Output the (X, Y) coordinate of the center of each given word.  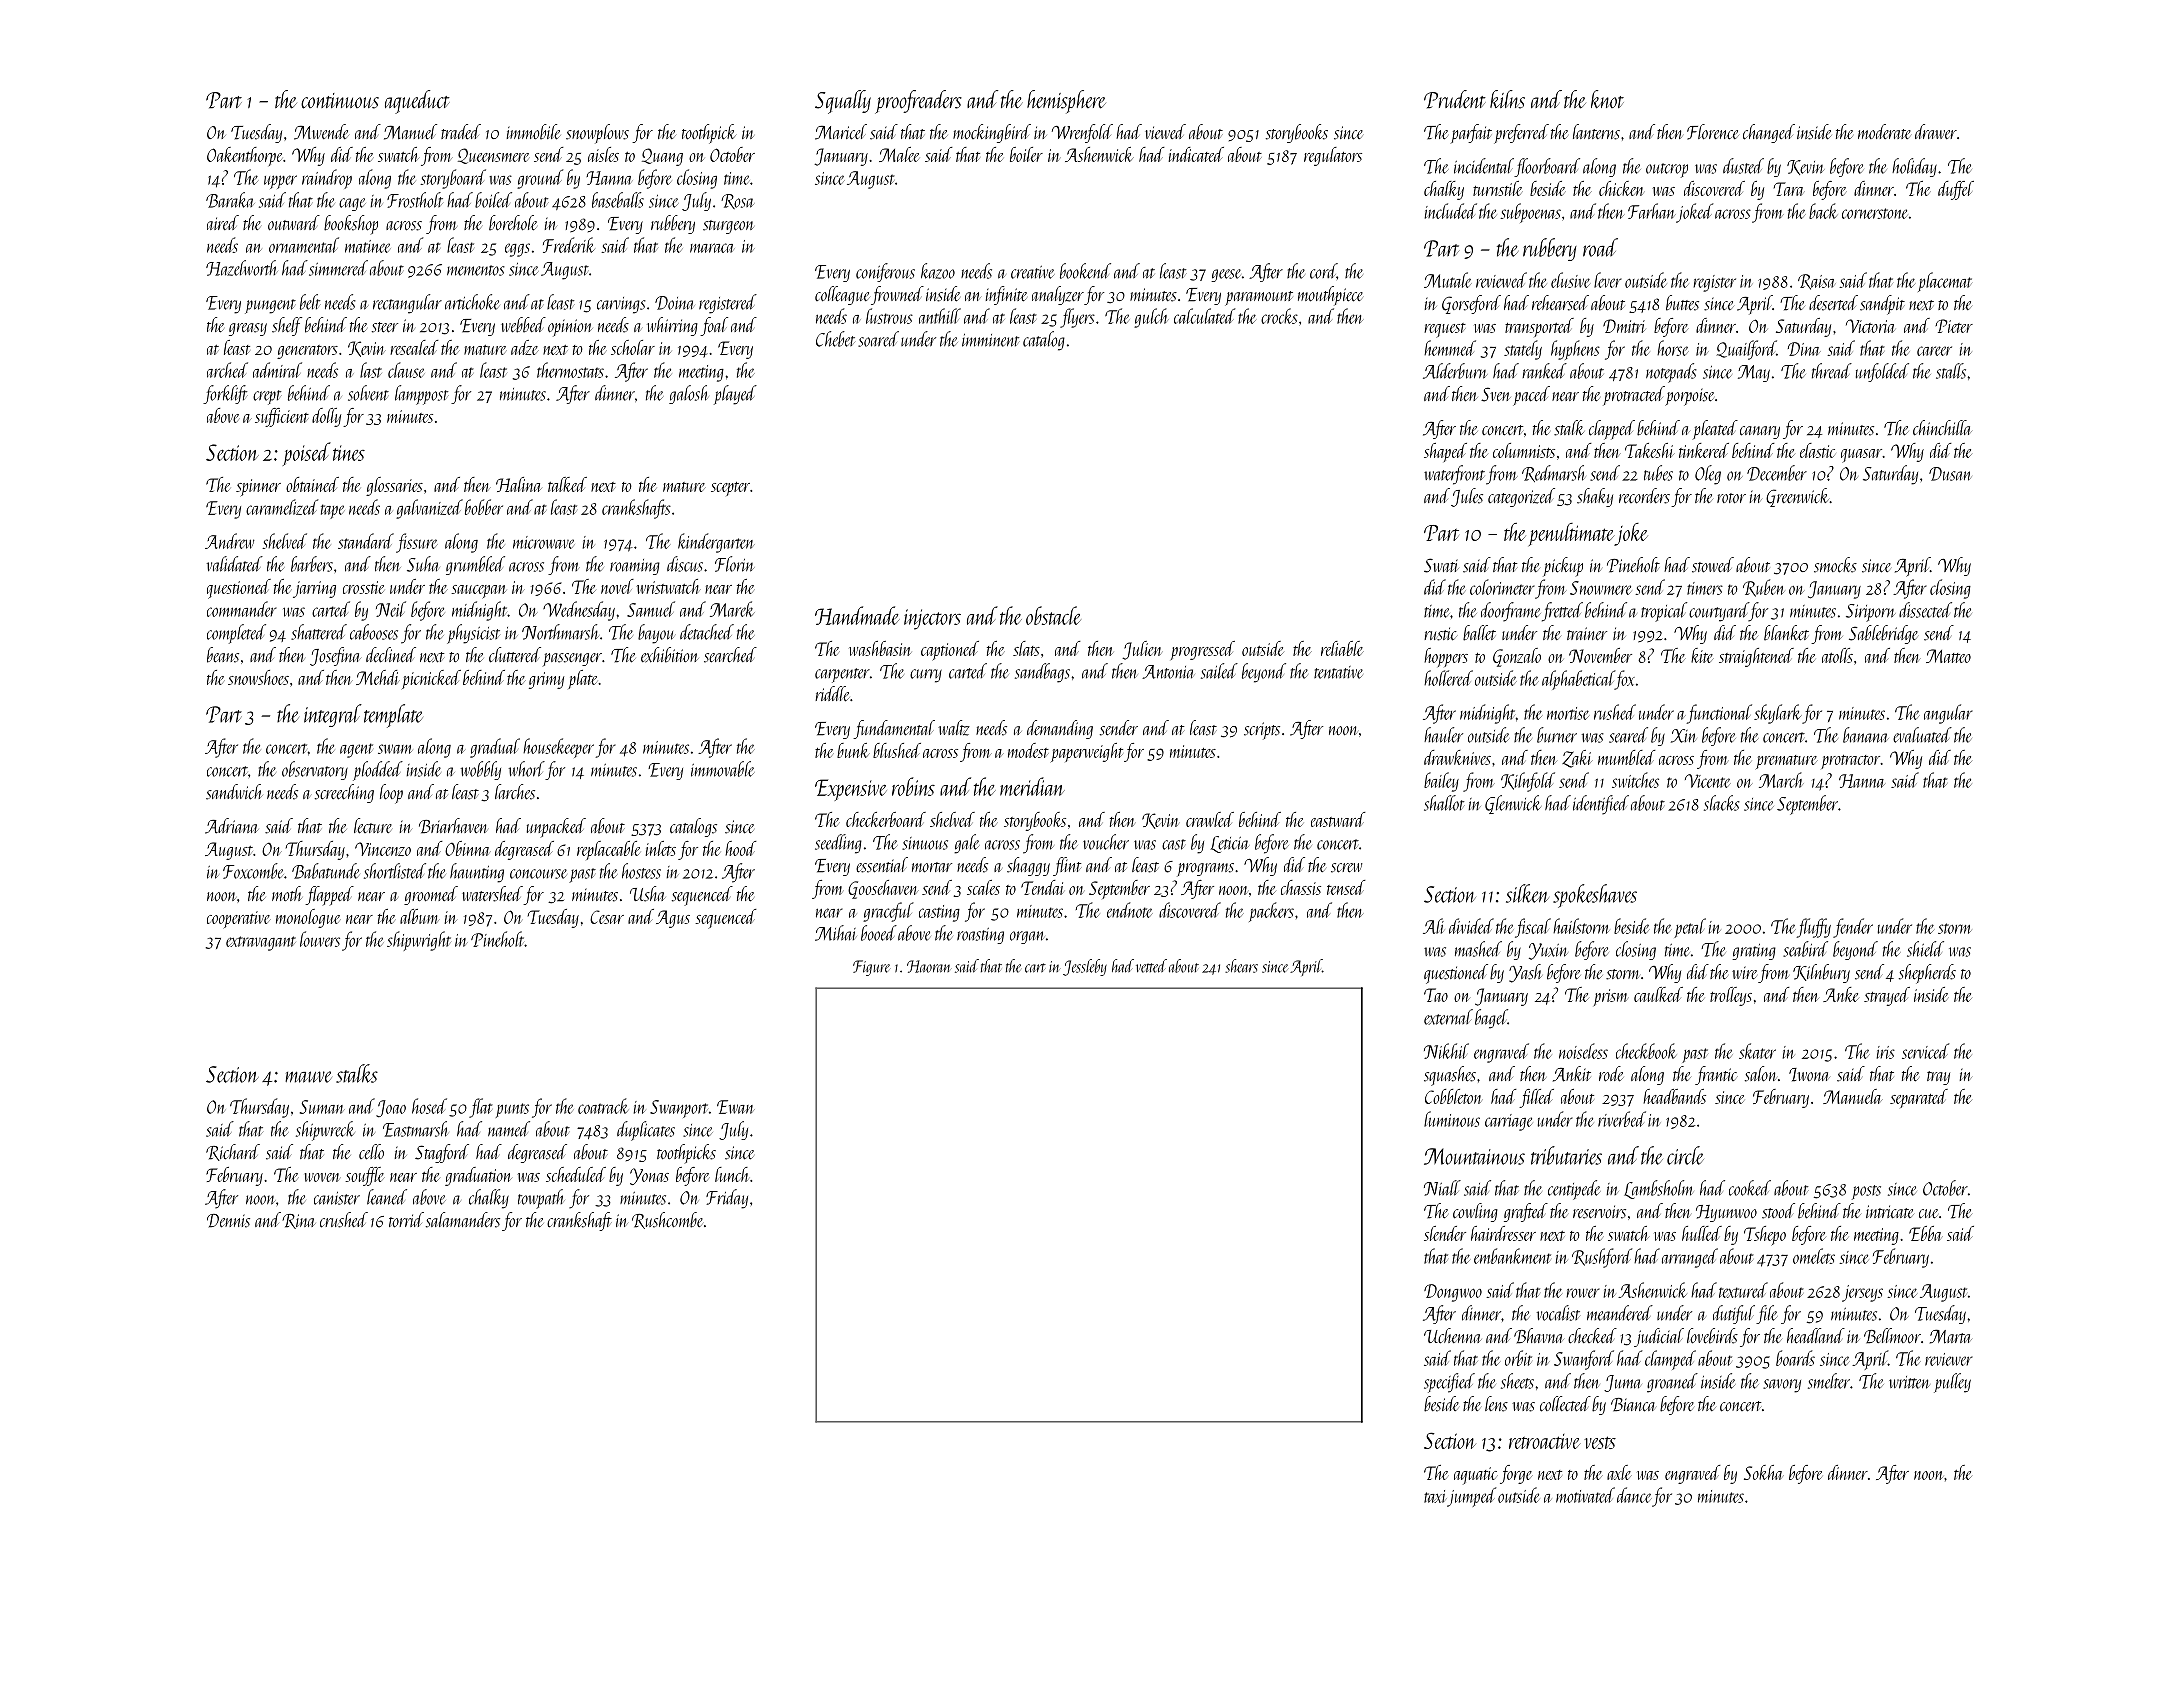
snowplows (597, 134)
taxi (1435, 1496)
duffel (1956, 190)
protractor (1850, 762)
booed (879, 933)
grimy (546, 680)
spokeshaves (1595, 896)
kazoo (938, 271)
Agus (673, 919)
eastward (1338, 819)
